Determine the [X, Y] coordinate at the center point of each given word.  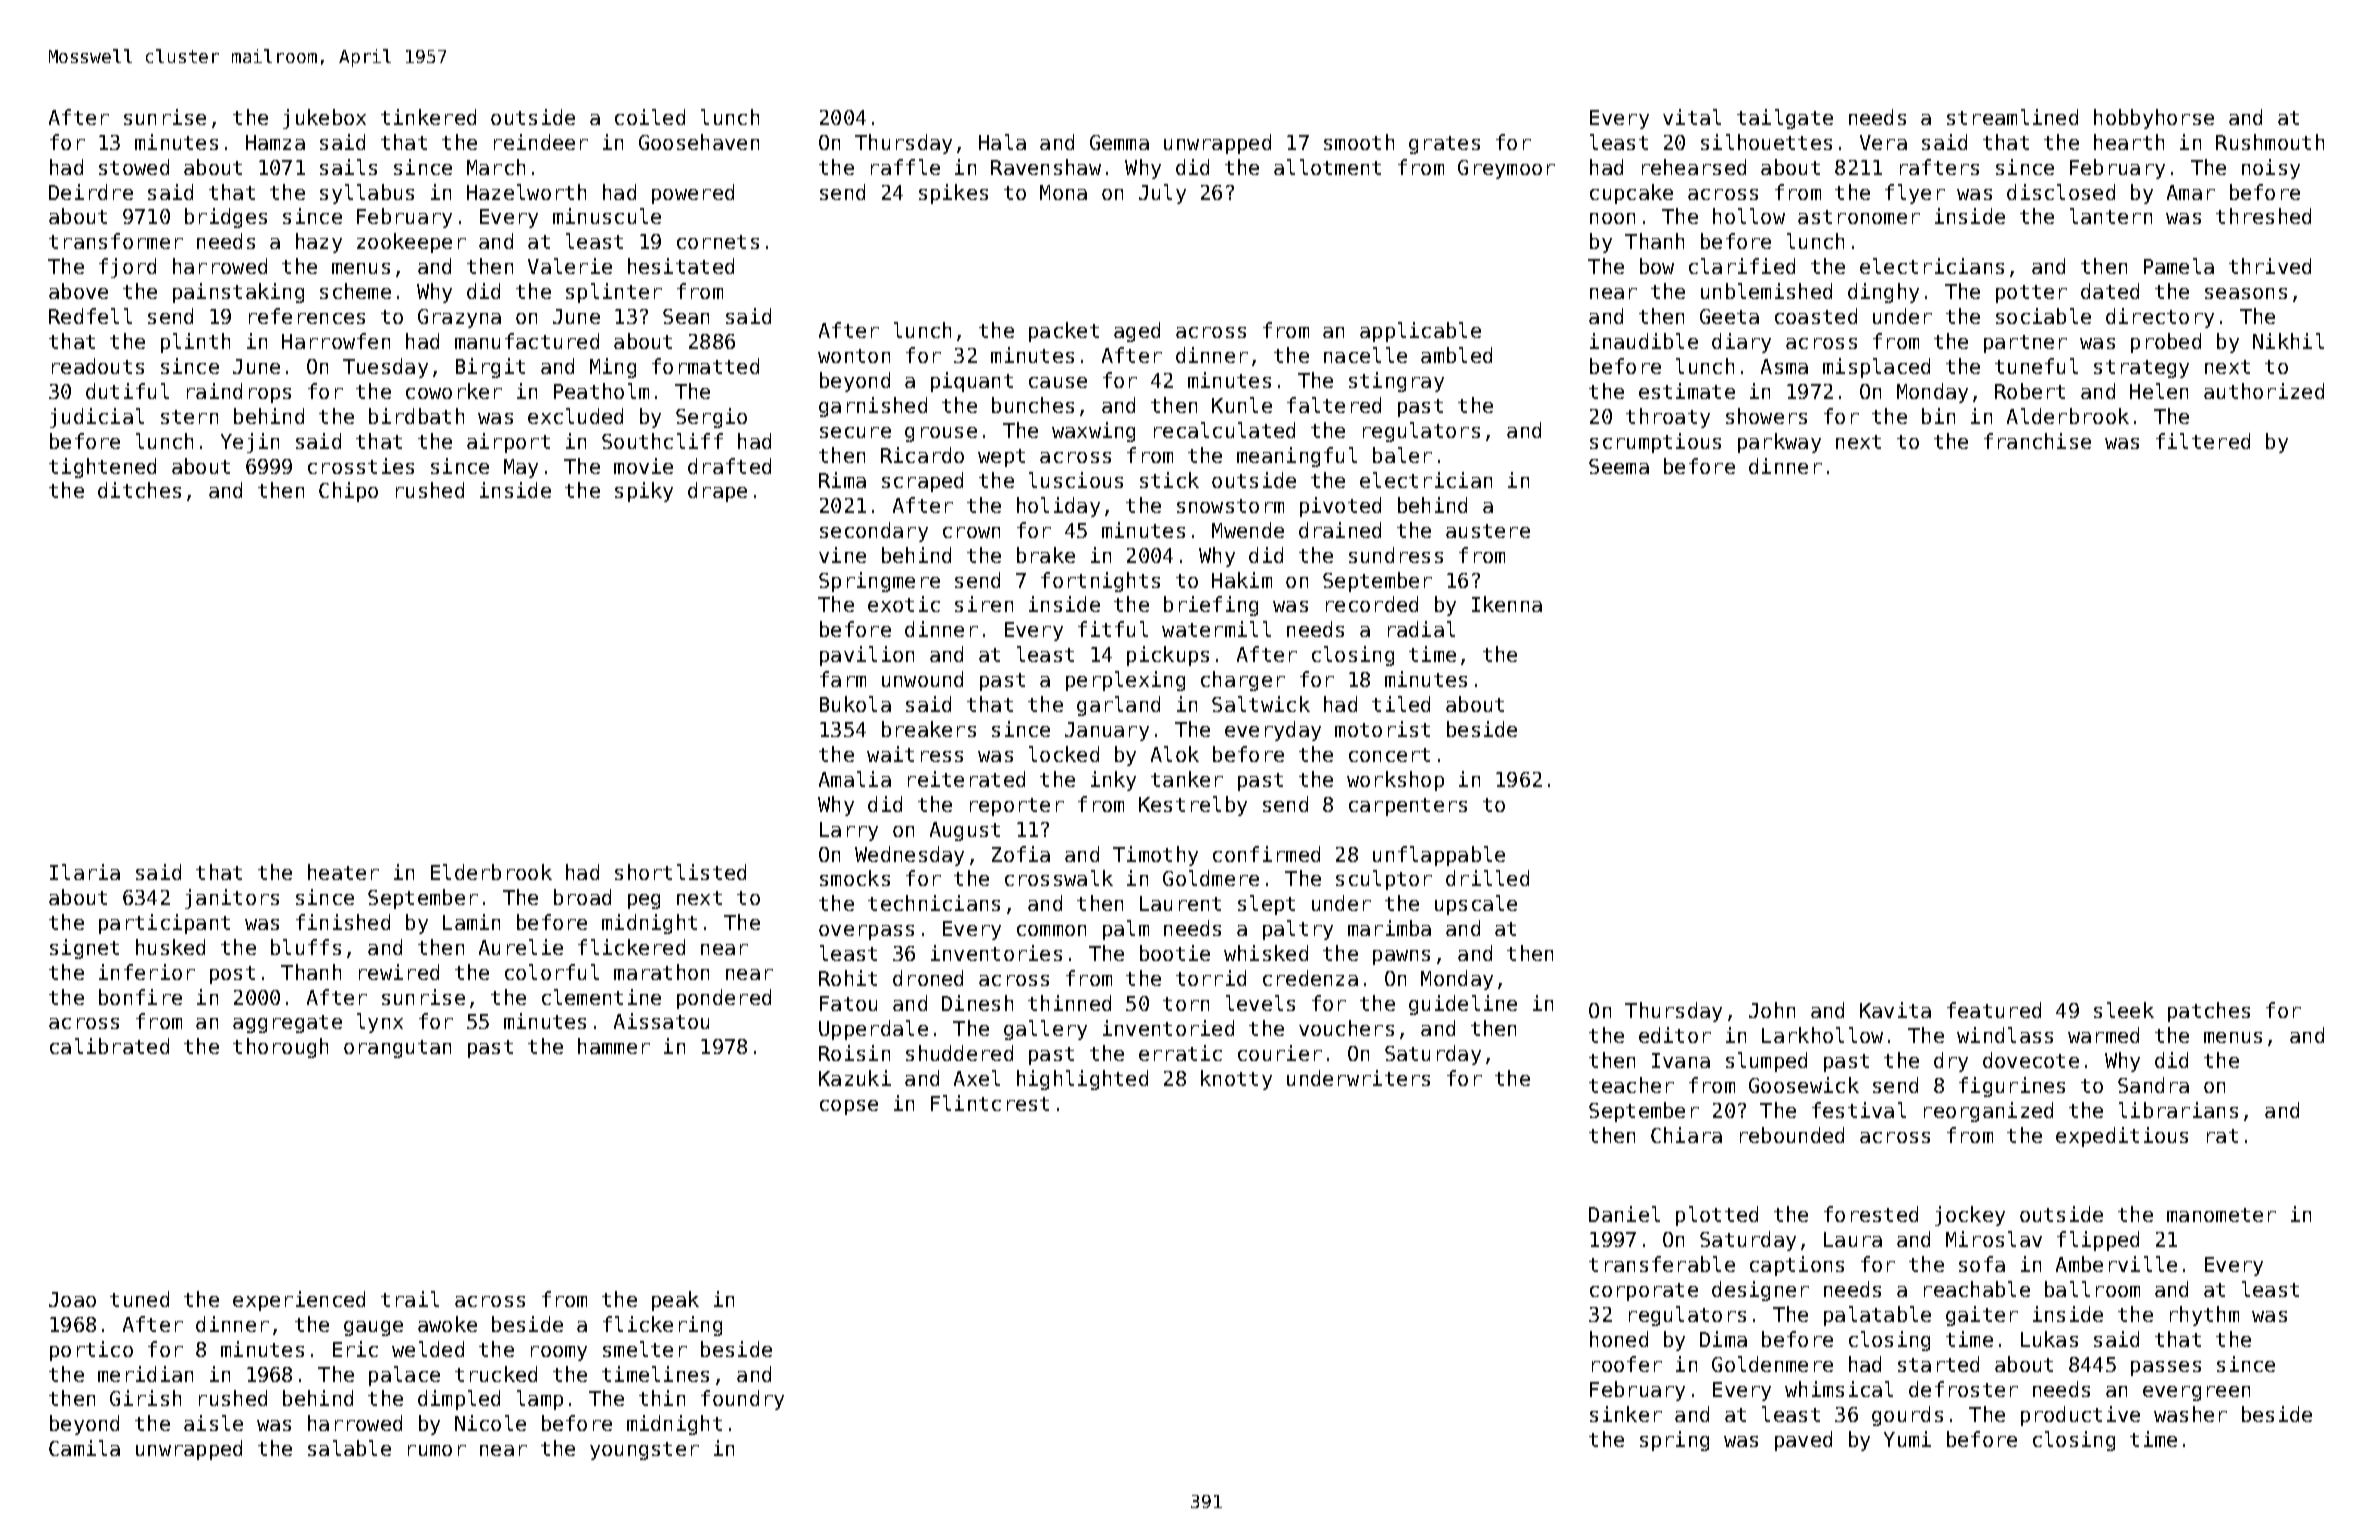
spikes [953, 194]
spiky [644, 492]
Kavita [1895, 1010]
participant [164, 924]
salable [349, 1448]
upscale [1476, 905]
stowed [134, 167]
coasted [1816, 316]
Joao [72, 1299]
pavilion [867, 656]
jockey [1970, 1216]
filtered [2203, 441]
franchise [2037, 441]
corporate [1644, 1292]
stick [1169, 480]
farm [843, 679]
